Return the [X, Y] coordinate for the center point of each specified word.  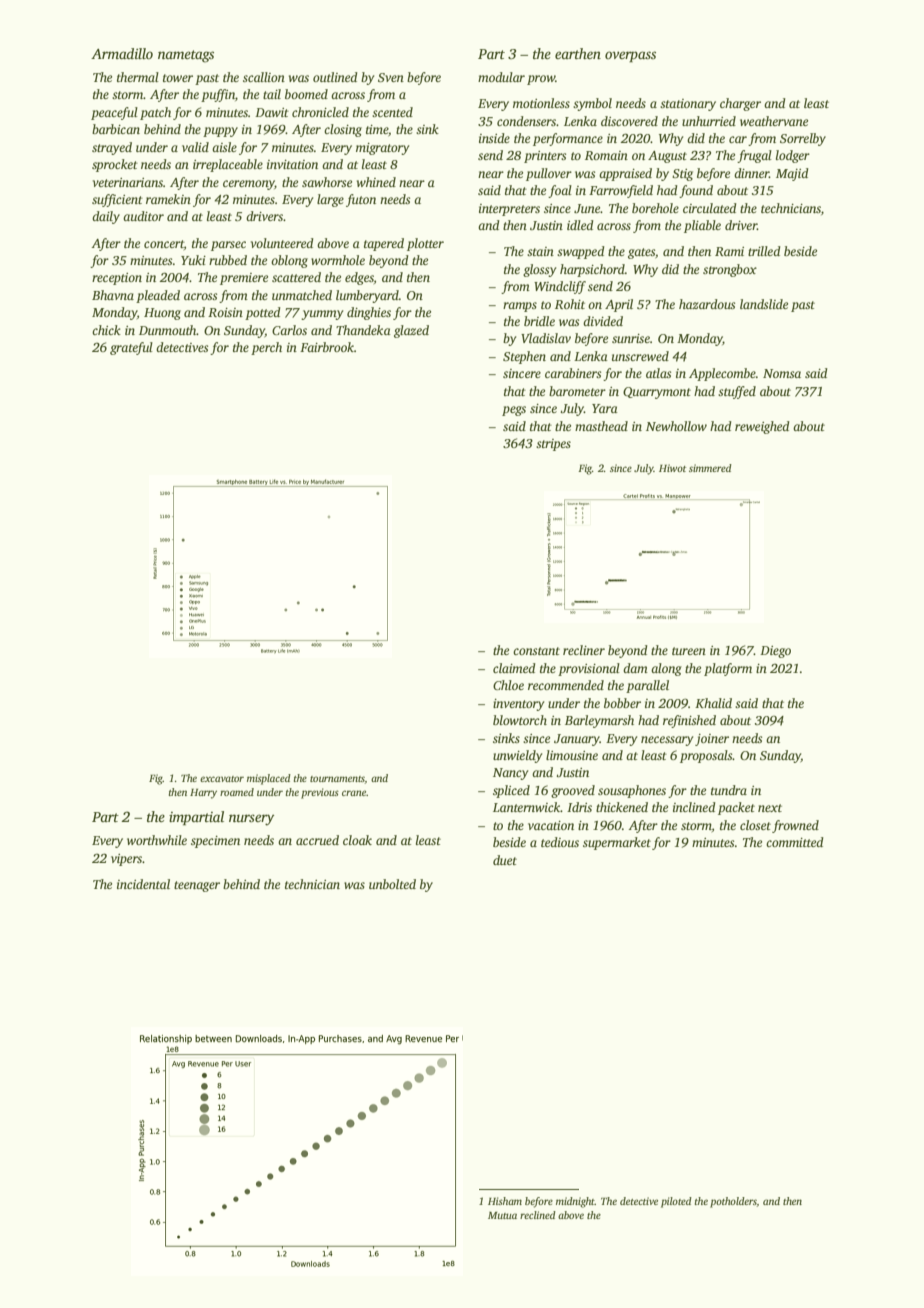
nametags [186, 56]
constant [536, 651]
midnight [575, 1202]
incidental [143, 884]
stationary [688, 105]
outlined [335, 77]
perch [266, 348]
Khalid [713, 703]
